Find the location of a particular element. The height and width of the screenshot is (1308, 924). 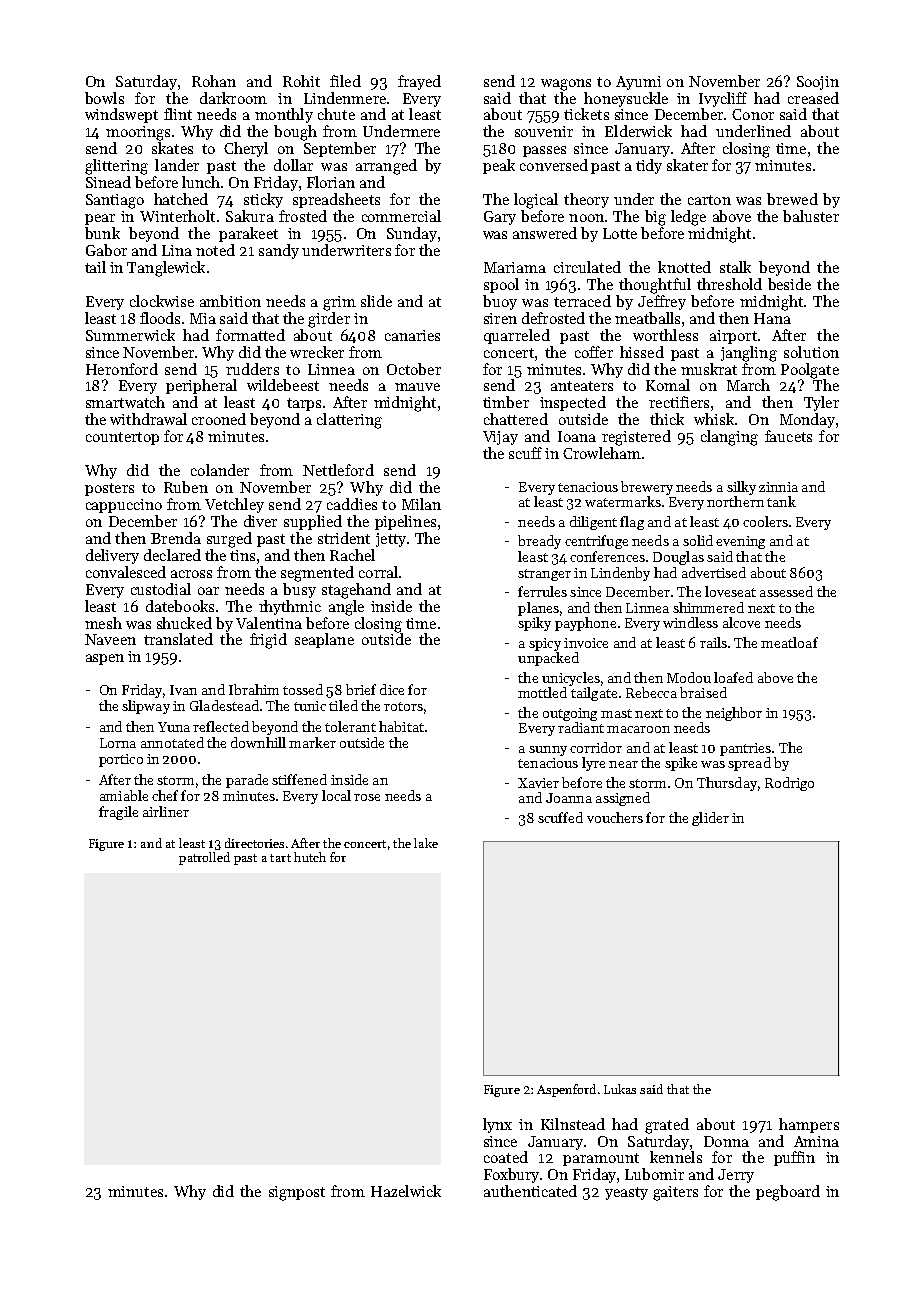

tolerant is located at coordinates (350, 726).
